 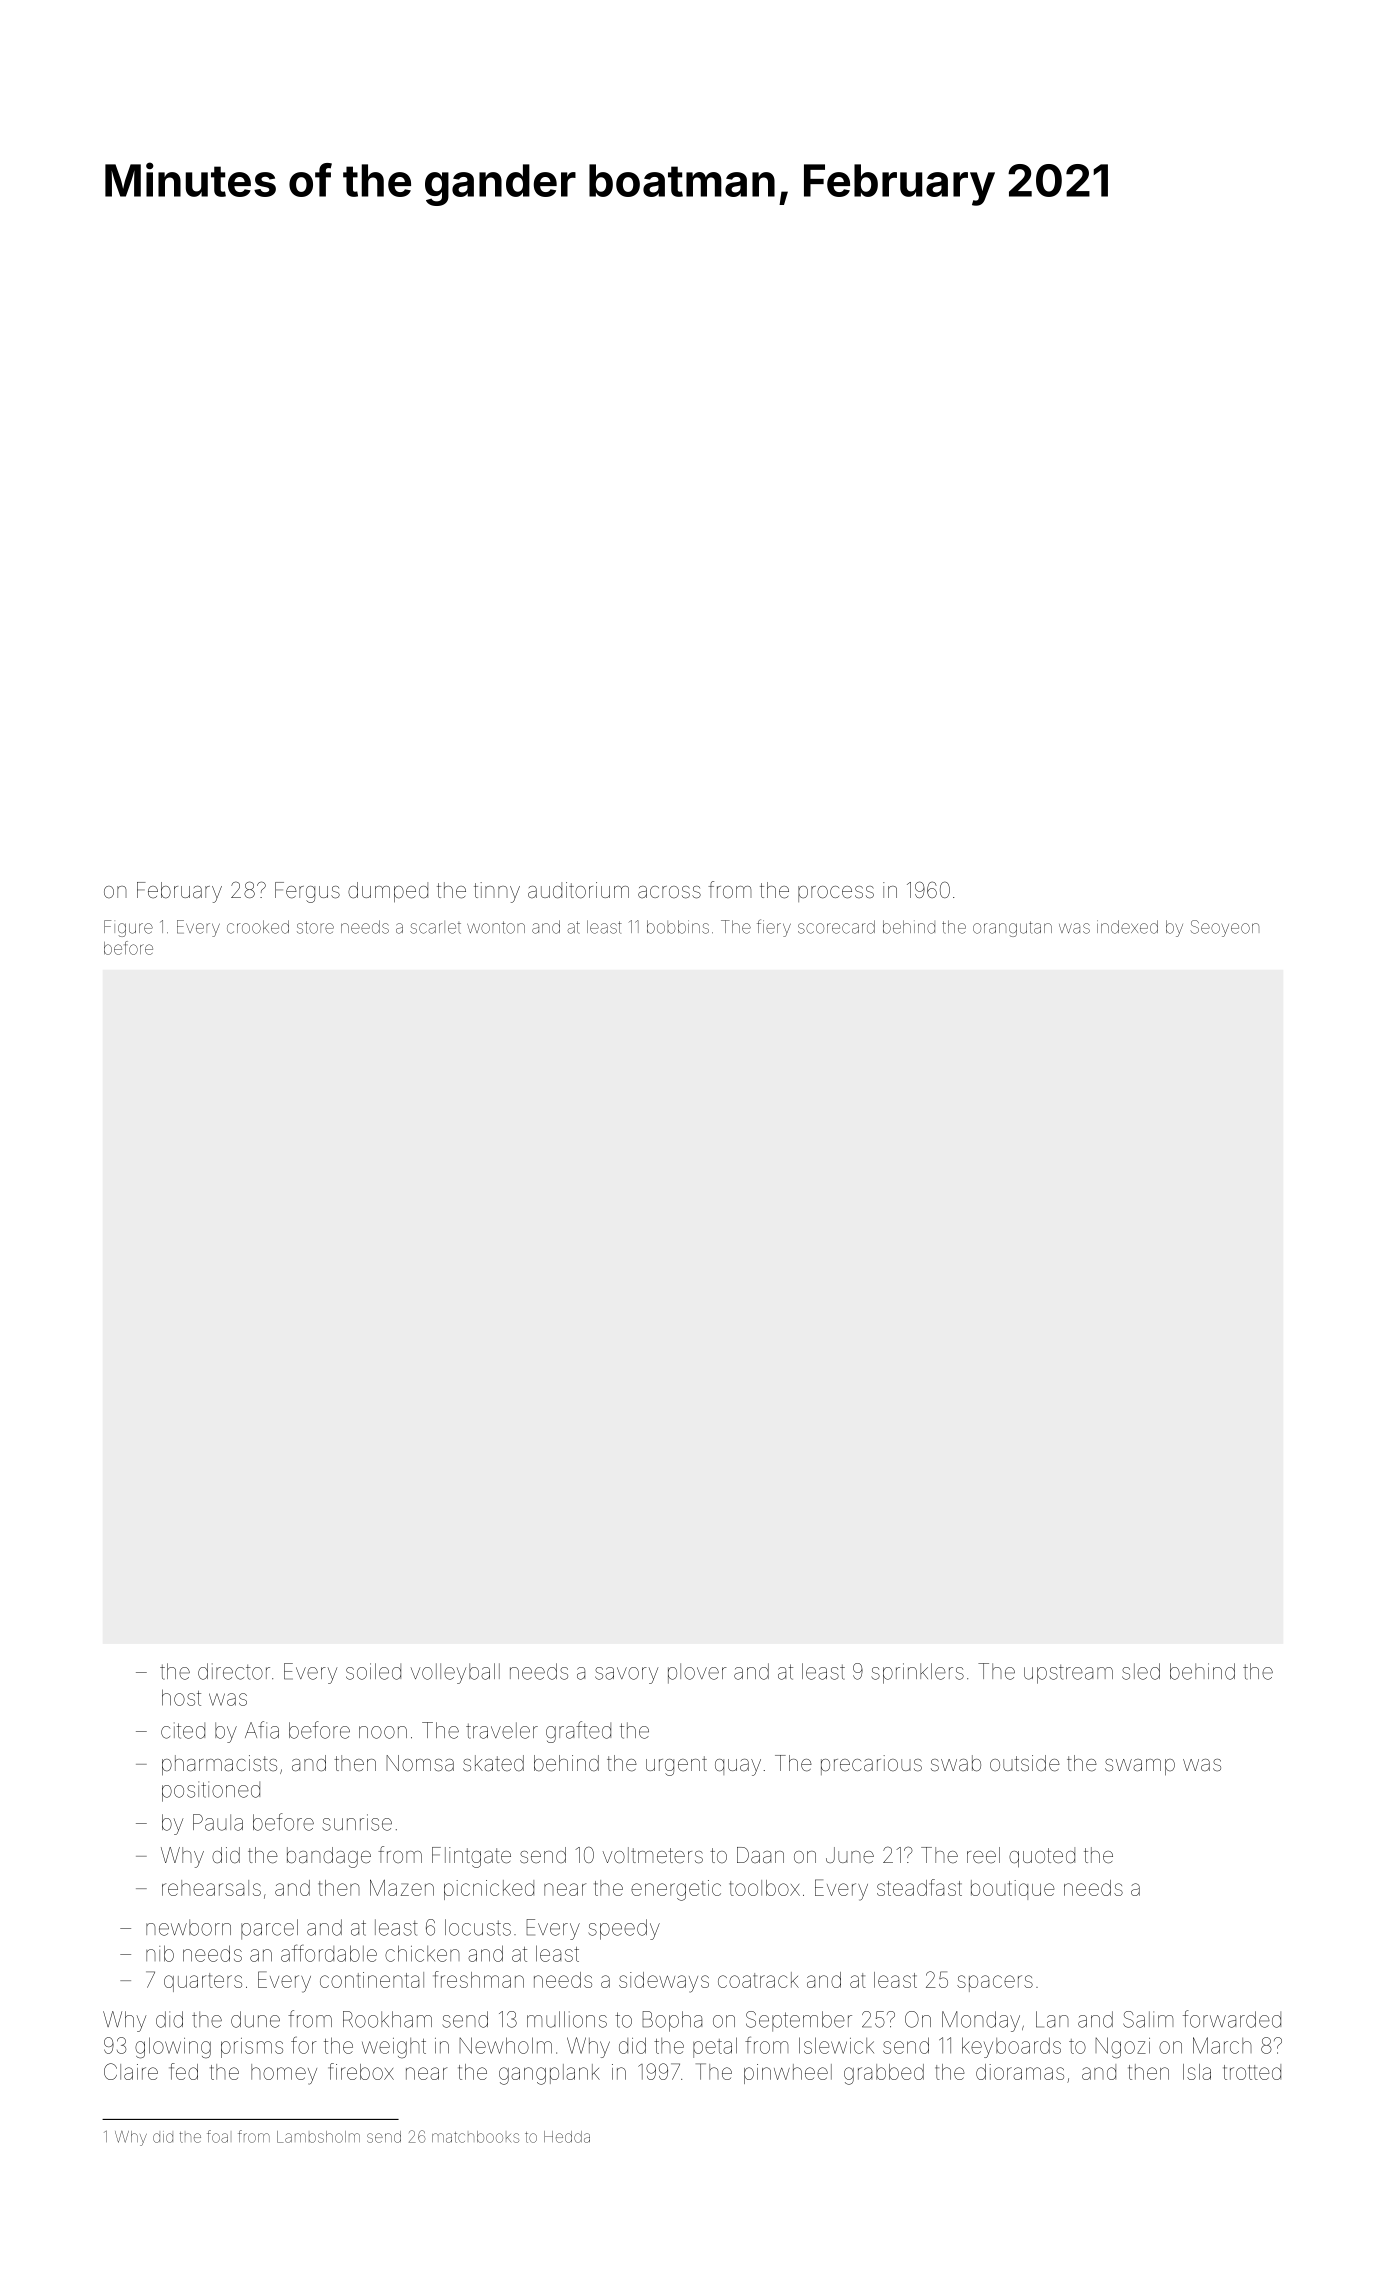 I want to click on sled, so click(x=1141, y=1671).
